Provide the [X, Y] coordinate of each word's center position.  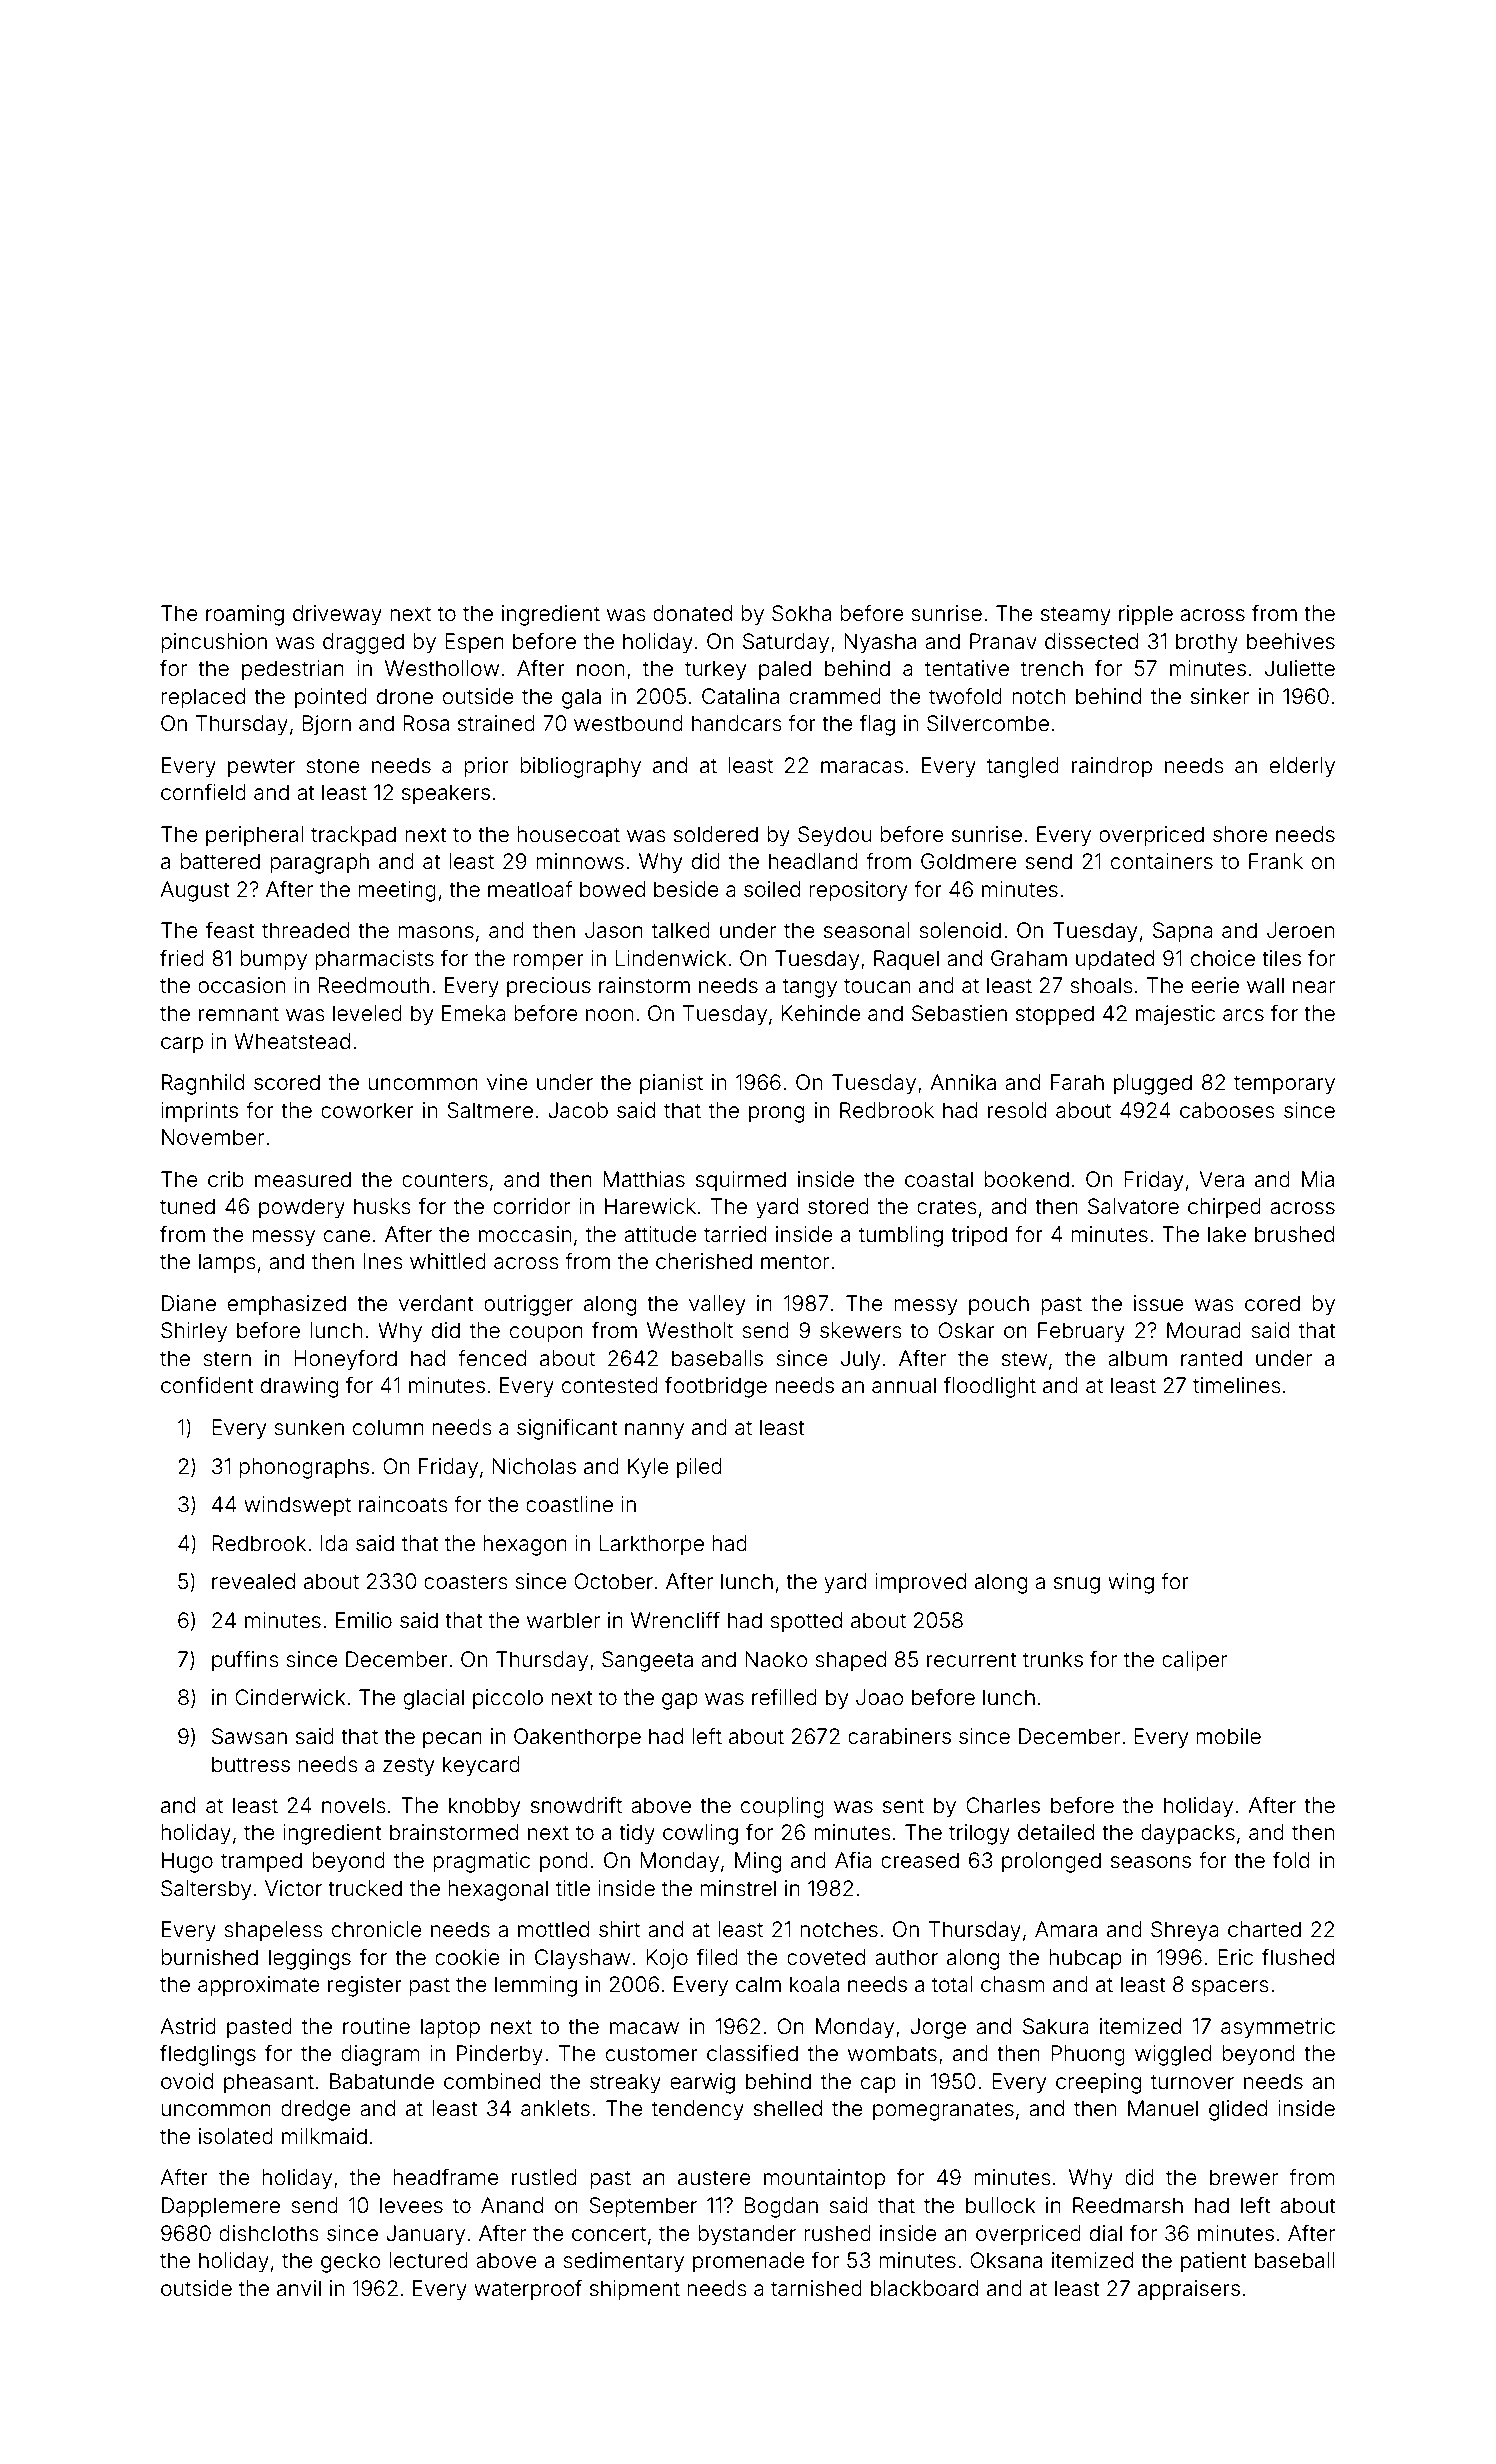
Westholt [690, 1330]
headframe [446, 2177]
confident [207, 1384]
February [1081, 1332]
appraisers [1189, 2290]
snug [1077, 1585]
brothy [1207, 643]
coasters [466, 1582]
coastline [569, 1504]
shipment [635, 2290]
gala [581, 698]
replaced [203, 698]
